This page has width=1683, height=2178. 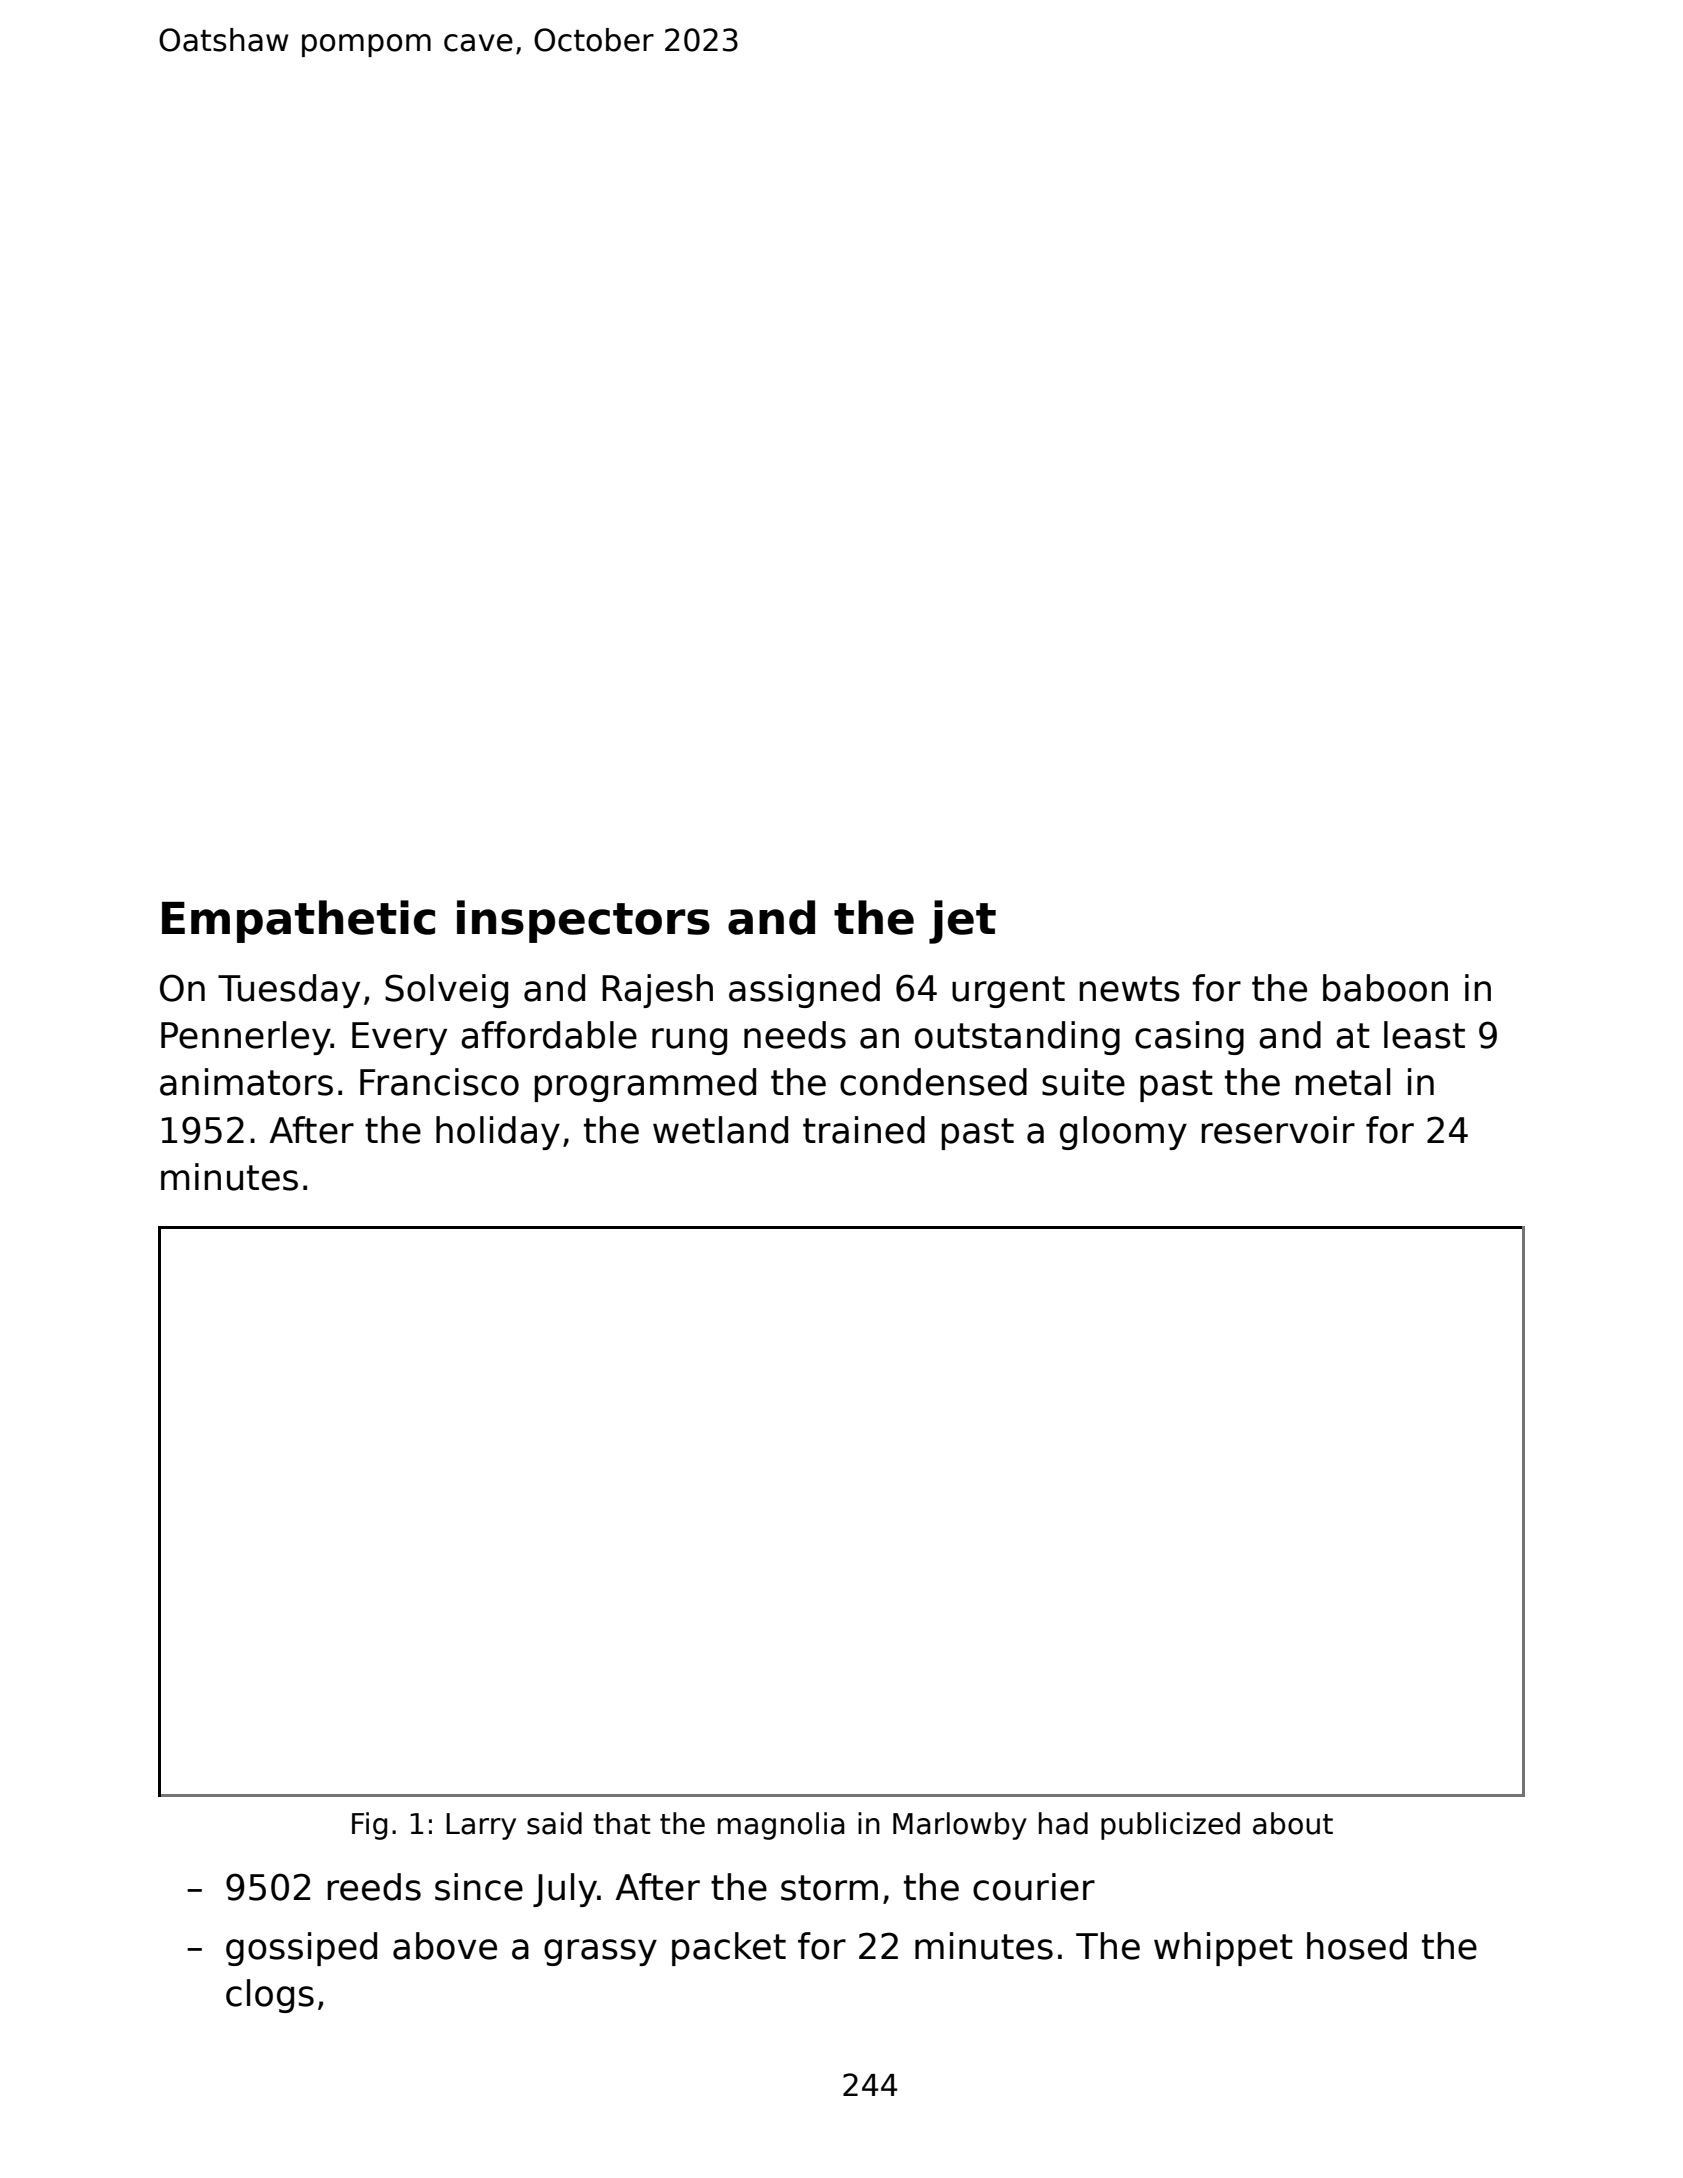 I want to click on Empathetic, so click(x=298, y=921).
